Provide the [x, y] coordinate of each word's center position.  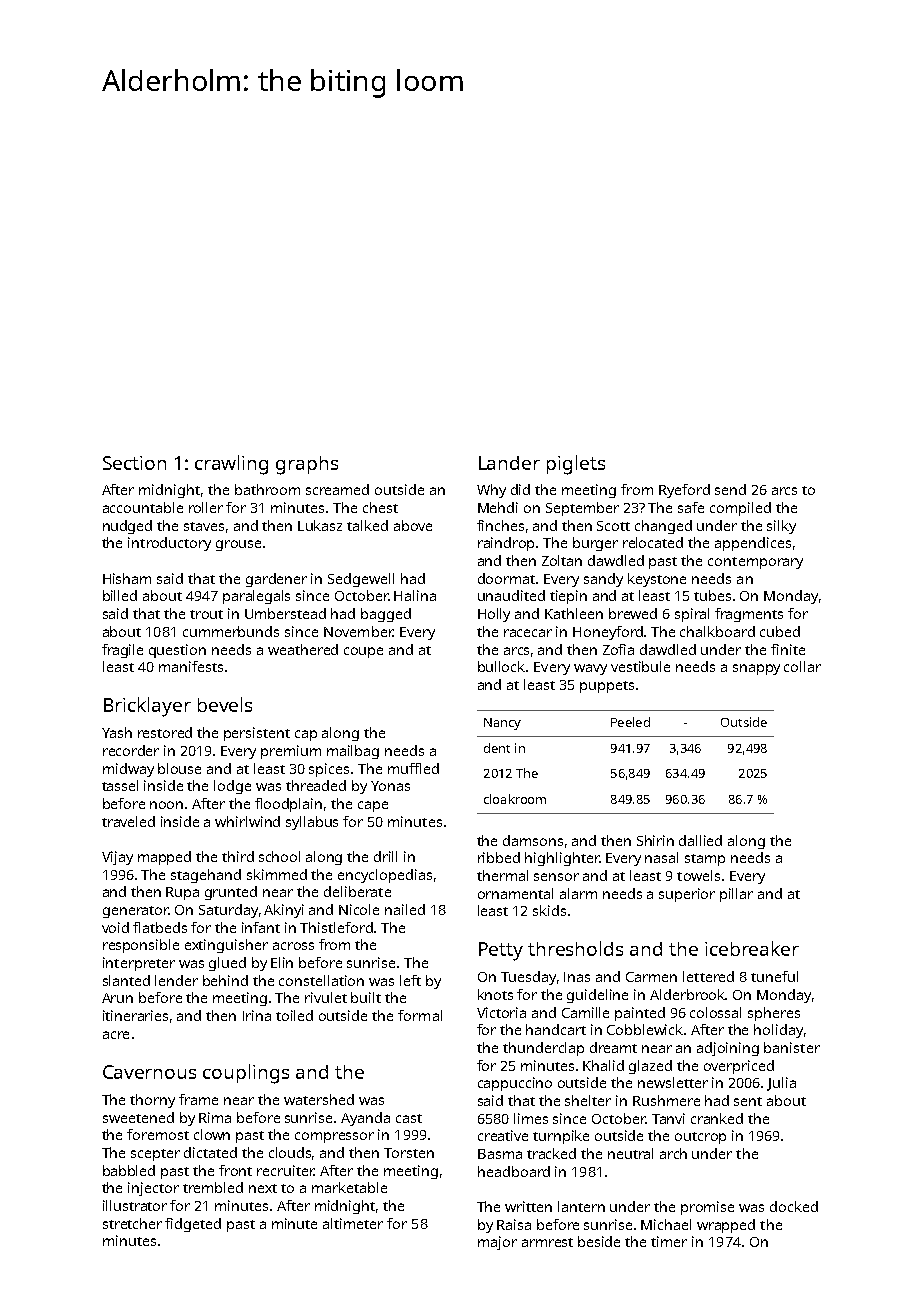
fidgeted [193, 1225]
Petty [501, 951]
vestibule [640, 666]
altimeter [353, 1223]
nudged [127, 527]
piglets [576, 465]
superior [687, 895]
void [115, 927]
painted [640, 1014]
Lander [509, 463]
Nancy [502, 724]
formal [420, 1015]
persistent [257, 734]
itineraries [135, 1015]
